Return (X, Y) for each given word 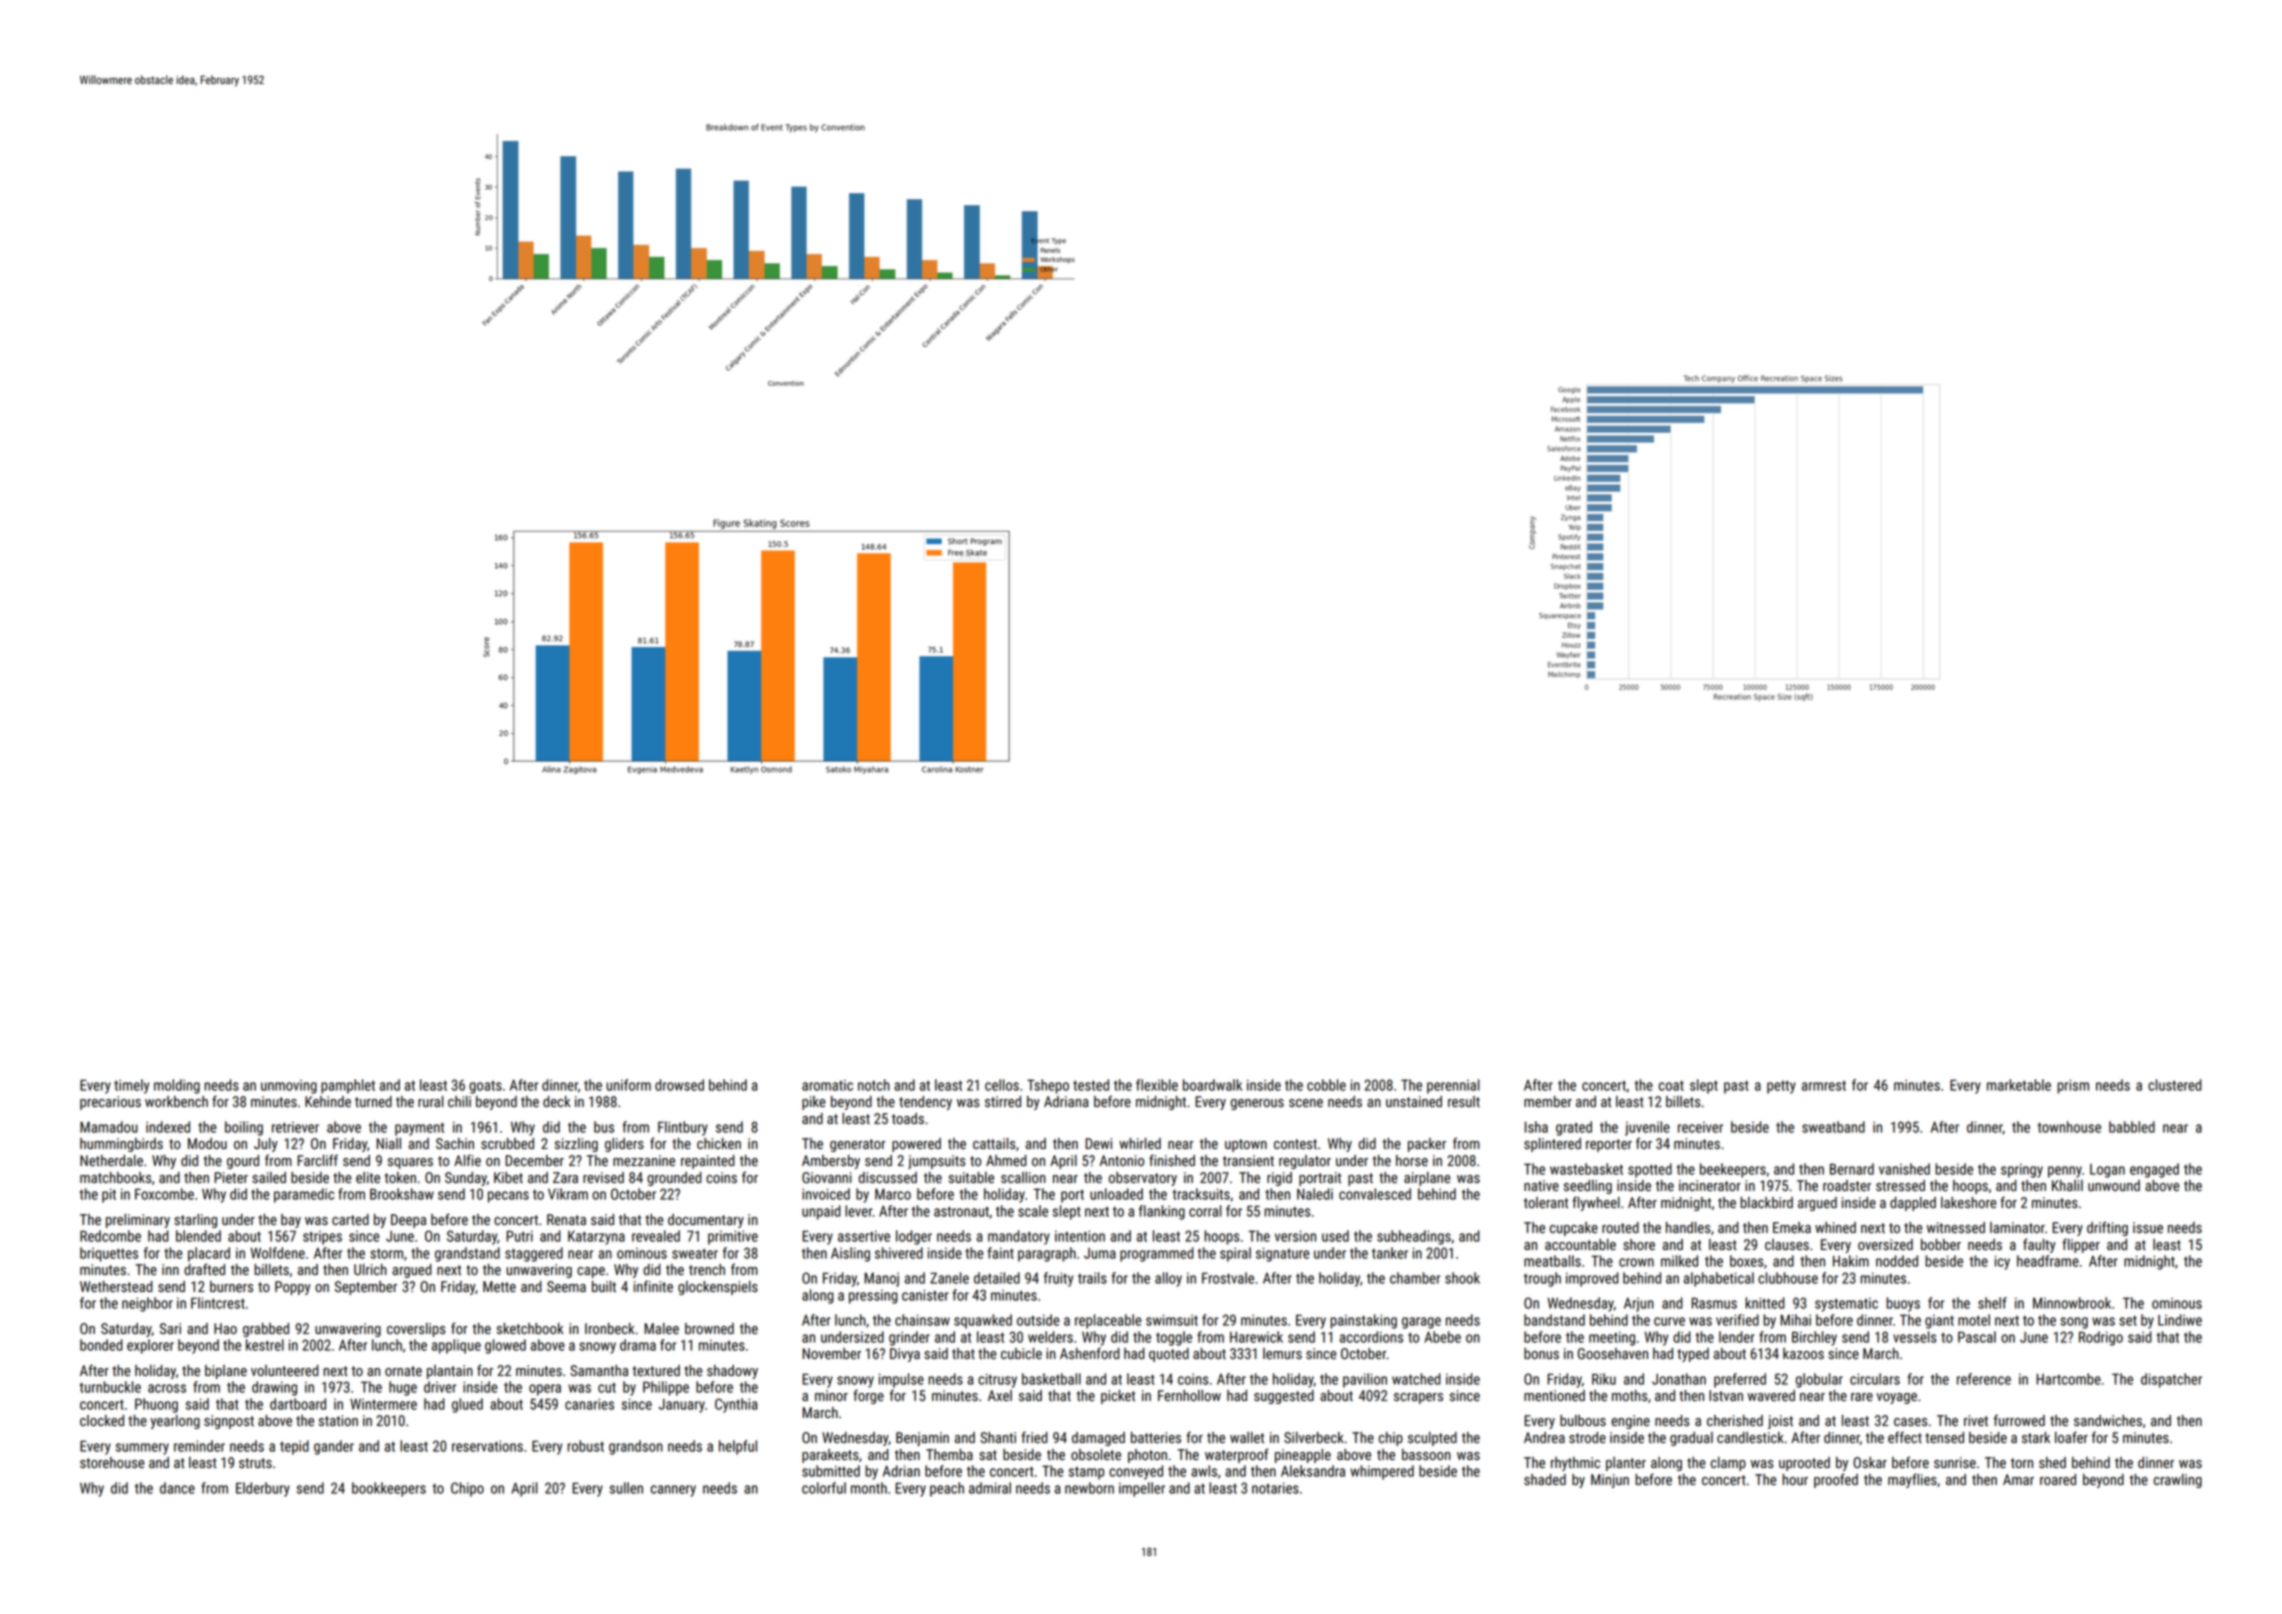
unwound (2114, 1185)
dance (177, 1488)
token (400, 1177)
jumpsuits (936, 1162)
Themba (949, 1454)
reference (1984, 1379)
